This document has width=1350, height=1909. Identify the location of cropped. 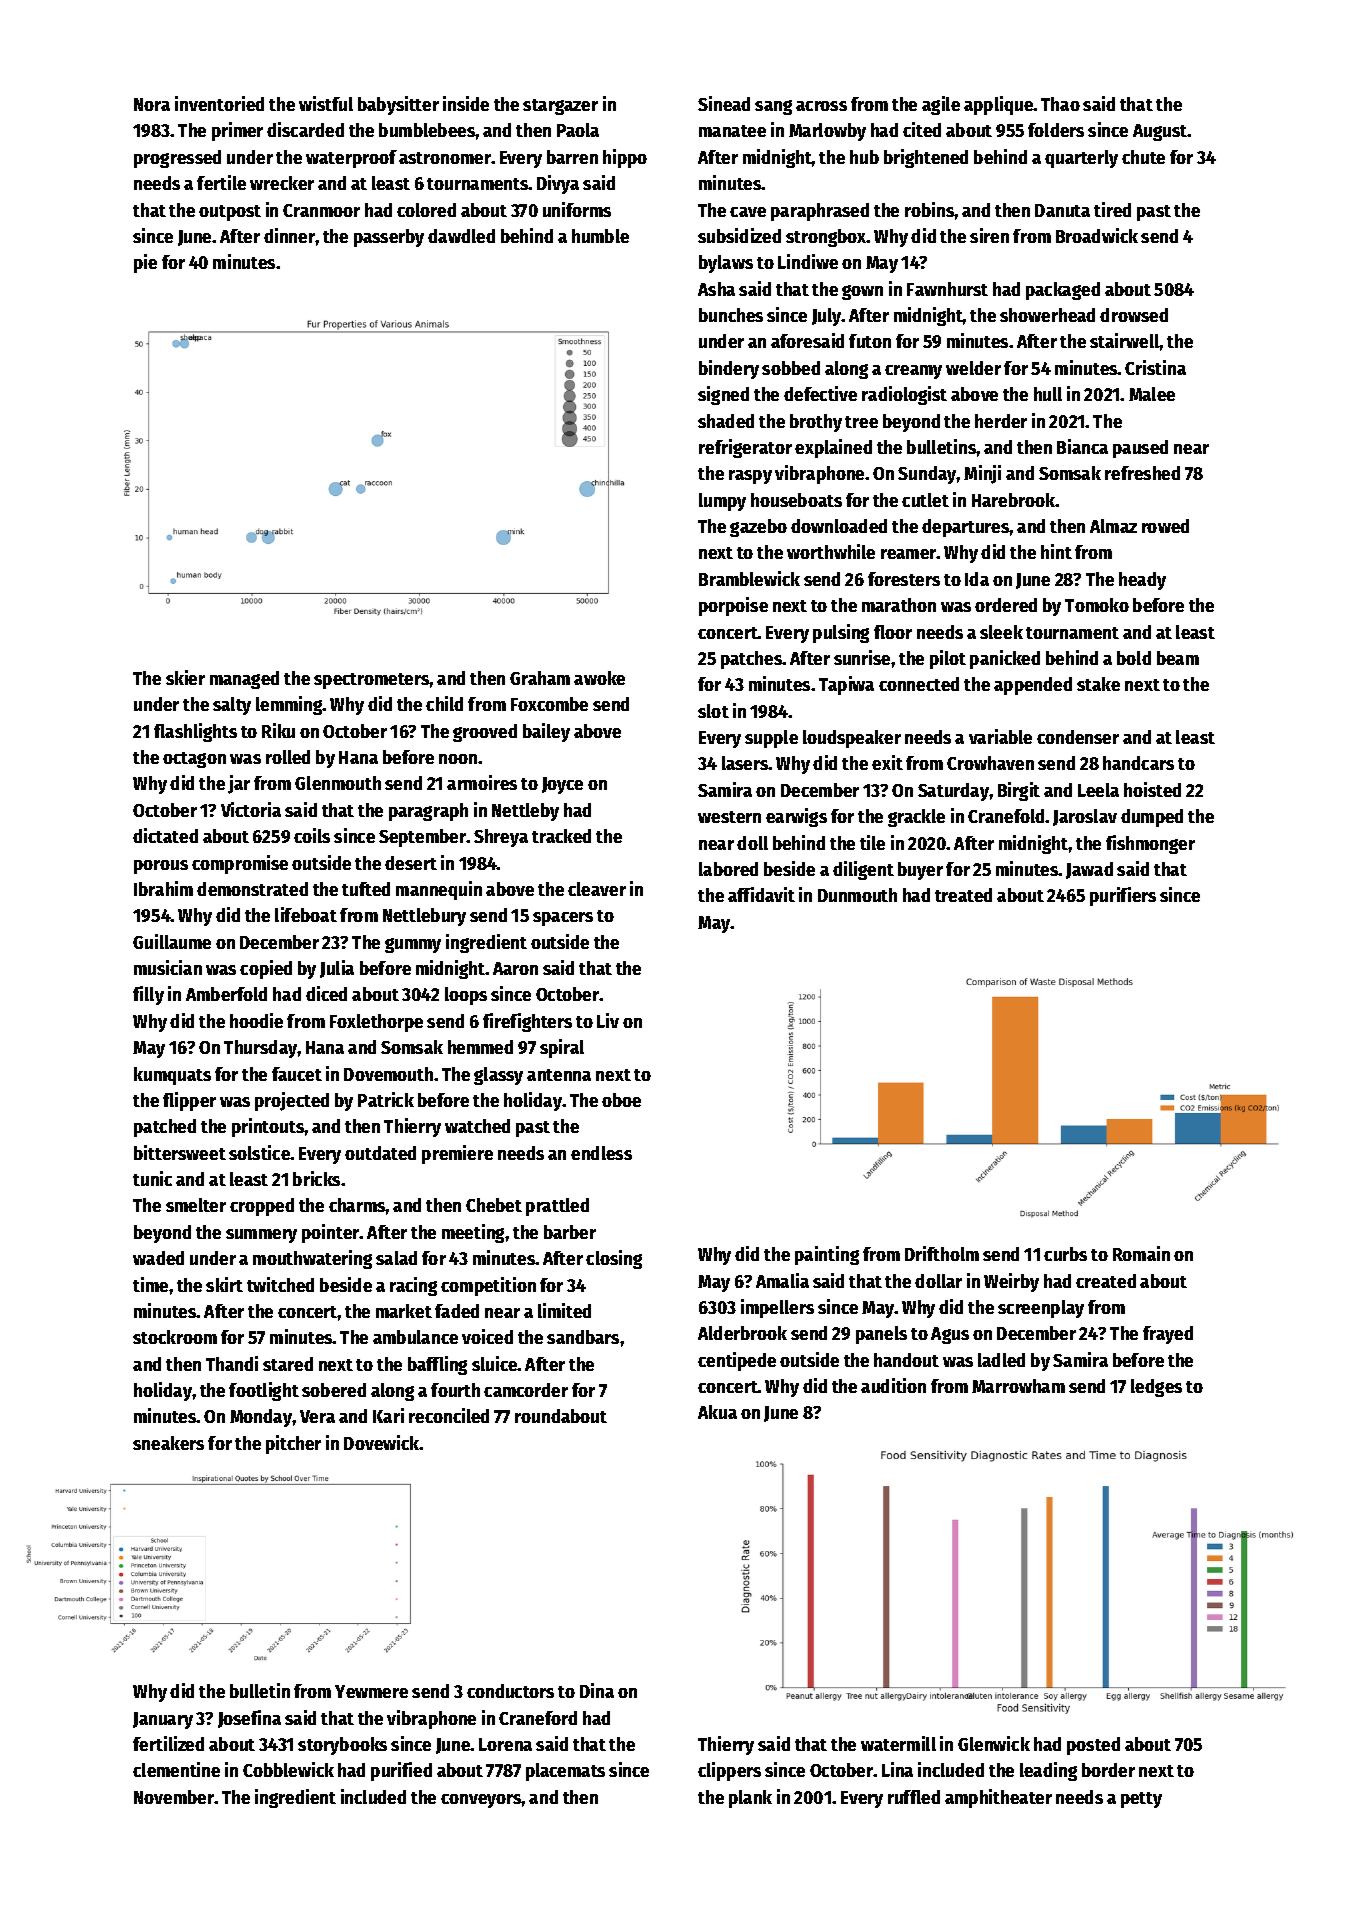
(262, 1207).
